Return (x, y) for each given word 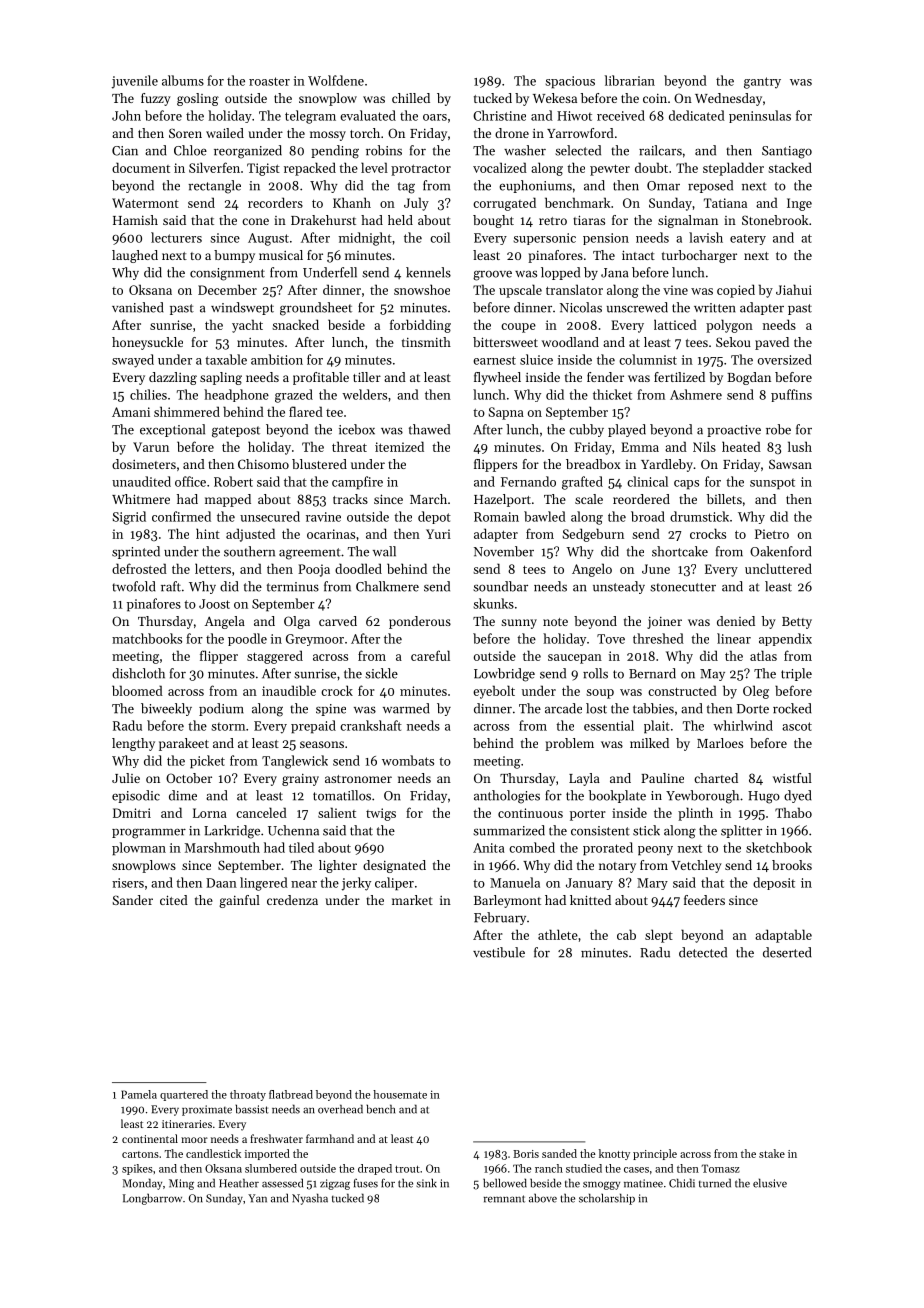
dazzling (173, 378)
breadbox (593, 464)
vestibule (499, 952)
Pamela (139, 1094)
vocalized (500, 167)
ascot (797, 726)
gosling (198, 99)
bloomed (137, 690)
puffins (791, 395)
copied (736, 291)
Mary (652, 884)
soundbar (500, 586)
